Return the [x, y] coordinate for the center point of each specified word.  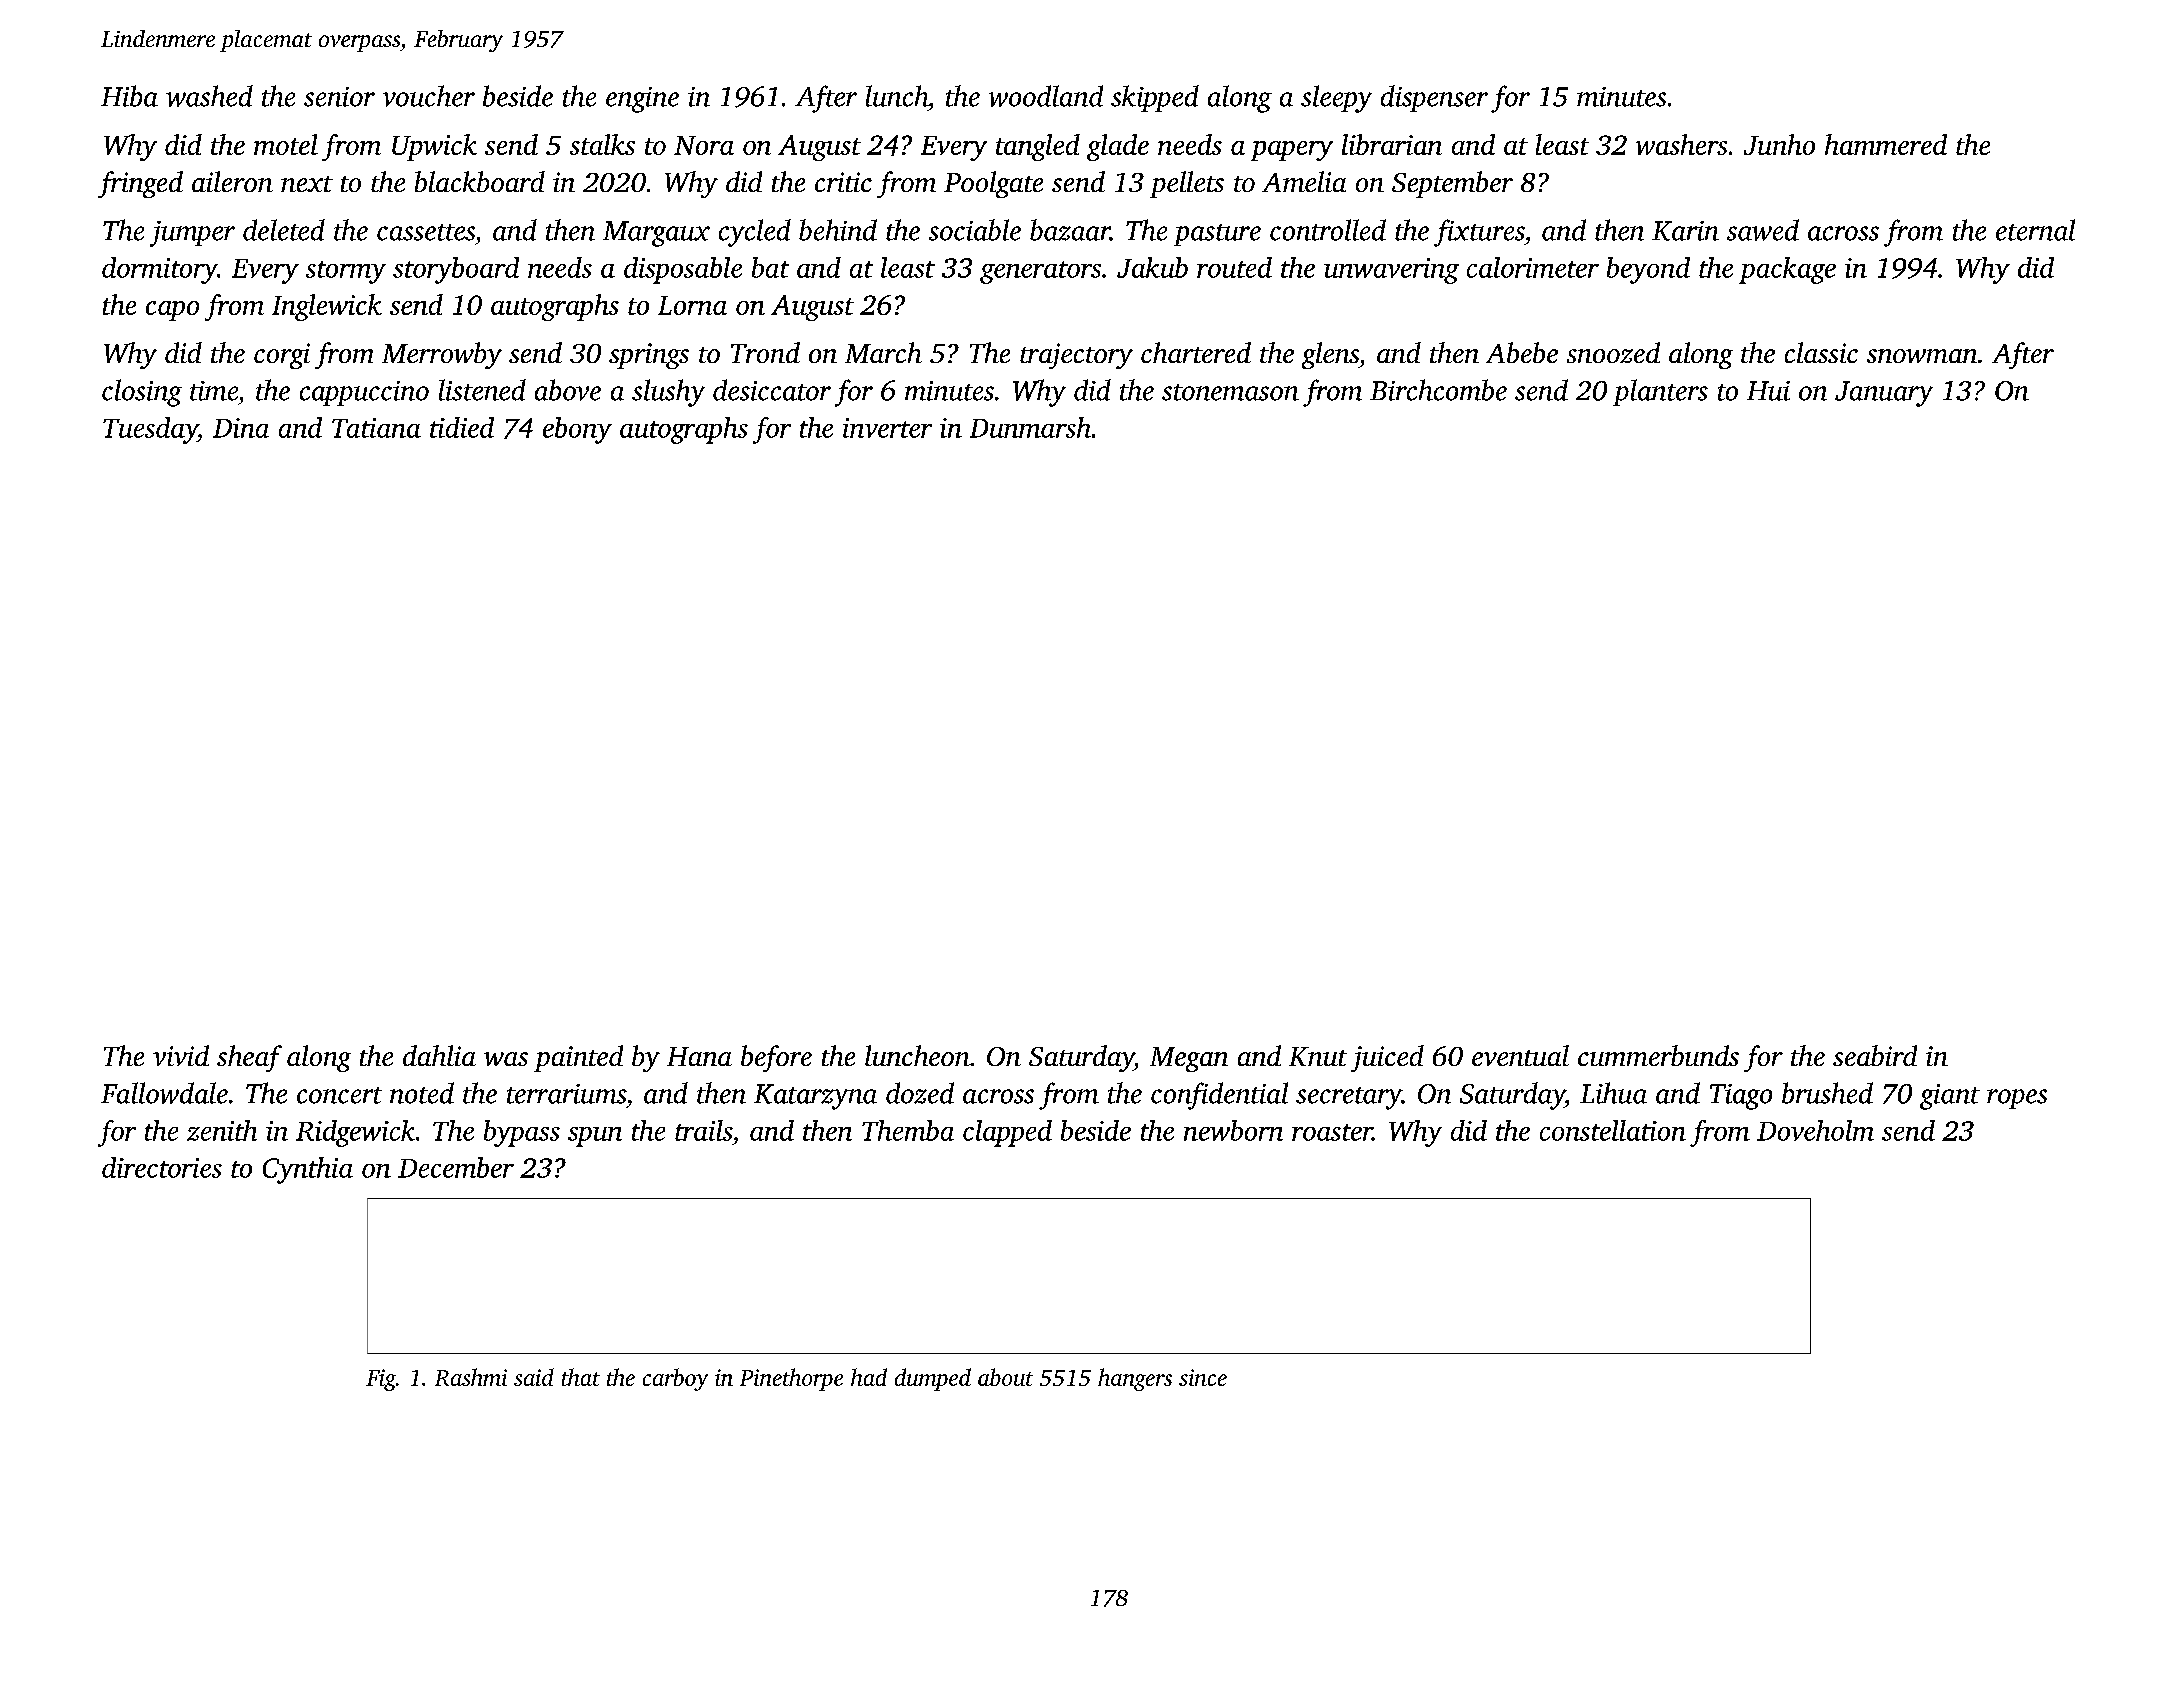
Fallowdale [164, 1093]
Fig [381, 1380]
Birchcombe [1438, 390]
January [1884, 394]
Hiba [129, 96]
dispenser [1434, 98]
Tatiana [376, 428]
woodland [1046, 96]
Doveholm [1815, 1130]
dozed [920, 1093]
